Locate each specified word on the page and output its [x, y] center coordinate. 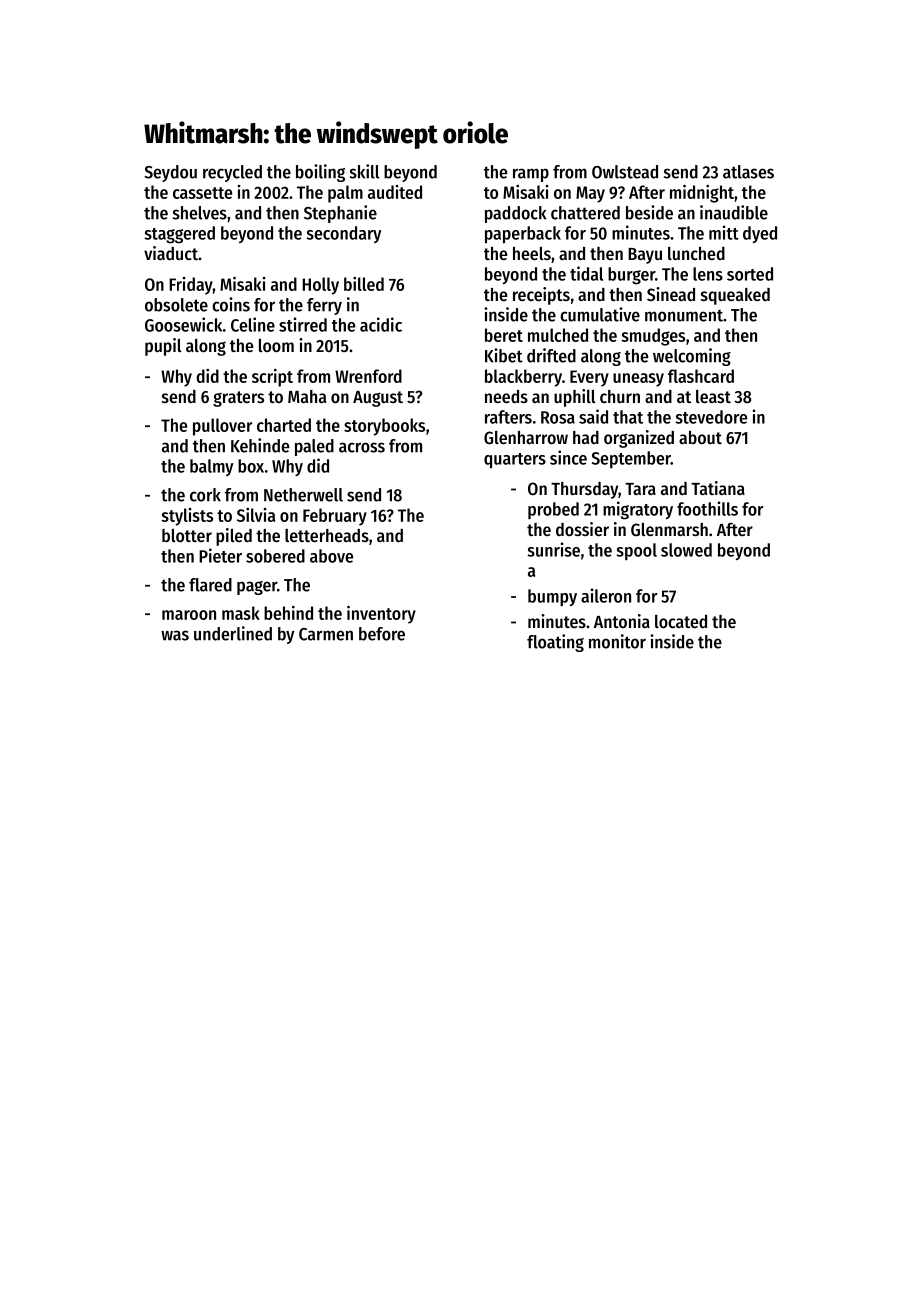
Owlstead [625, 172]
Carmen [326, 634]
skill [364, 171]
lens [708, 274]
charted [284, 425]
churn [620, 396]
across [362, 447]
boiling [320, 173]
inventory [381, 615]
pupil [163, 347]
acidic [381, 324]
